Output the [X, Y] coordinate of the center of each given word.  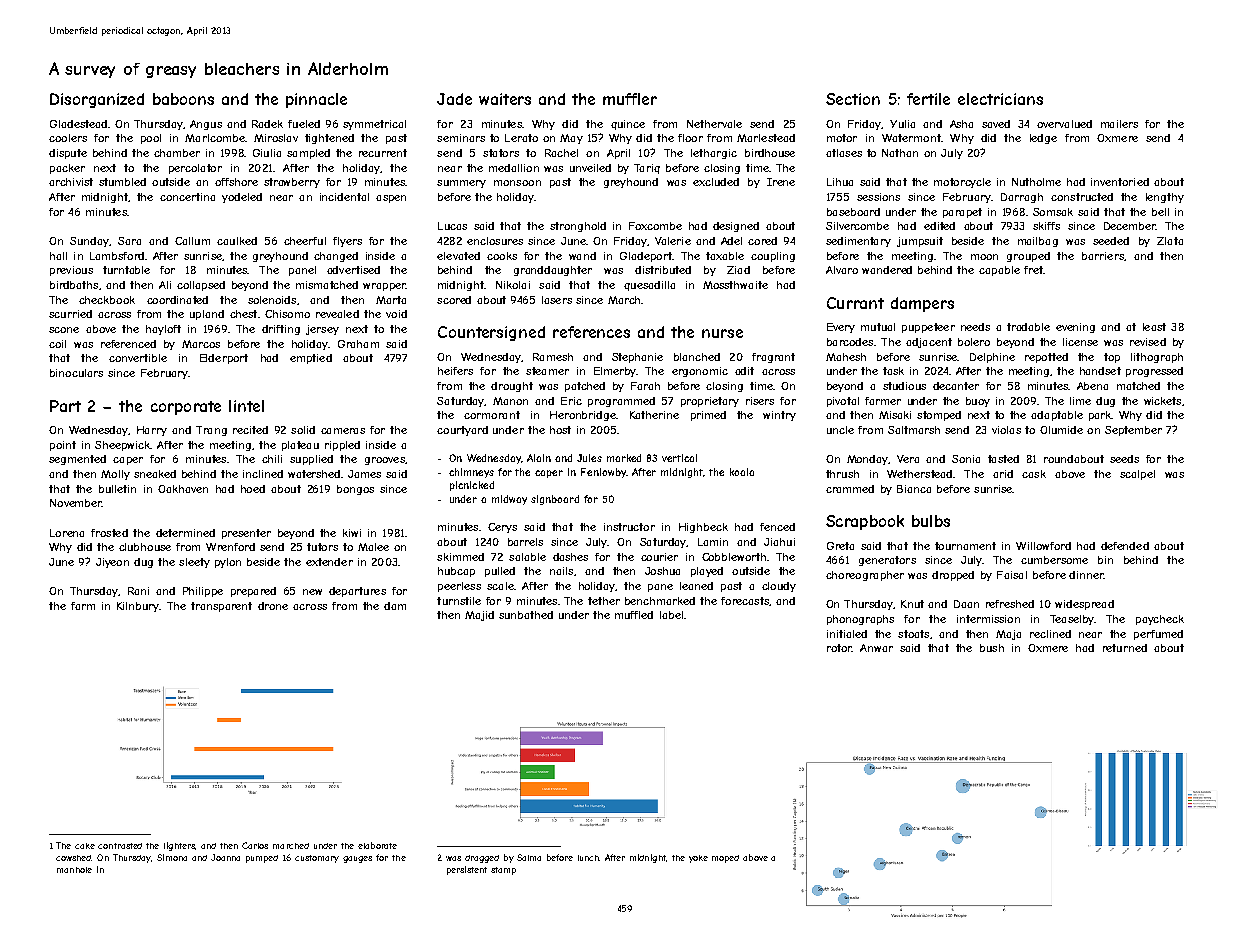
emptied [311, 359]
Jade [454, 99]
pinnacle [316, 100]
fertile [928, 99]
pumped [262, 859]
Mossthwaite [735, 285]
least [1154, 327]
